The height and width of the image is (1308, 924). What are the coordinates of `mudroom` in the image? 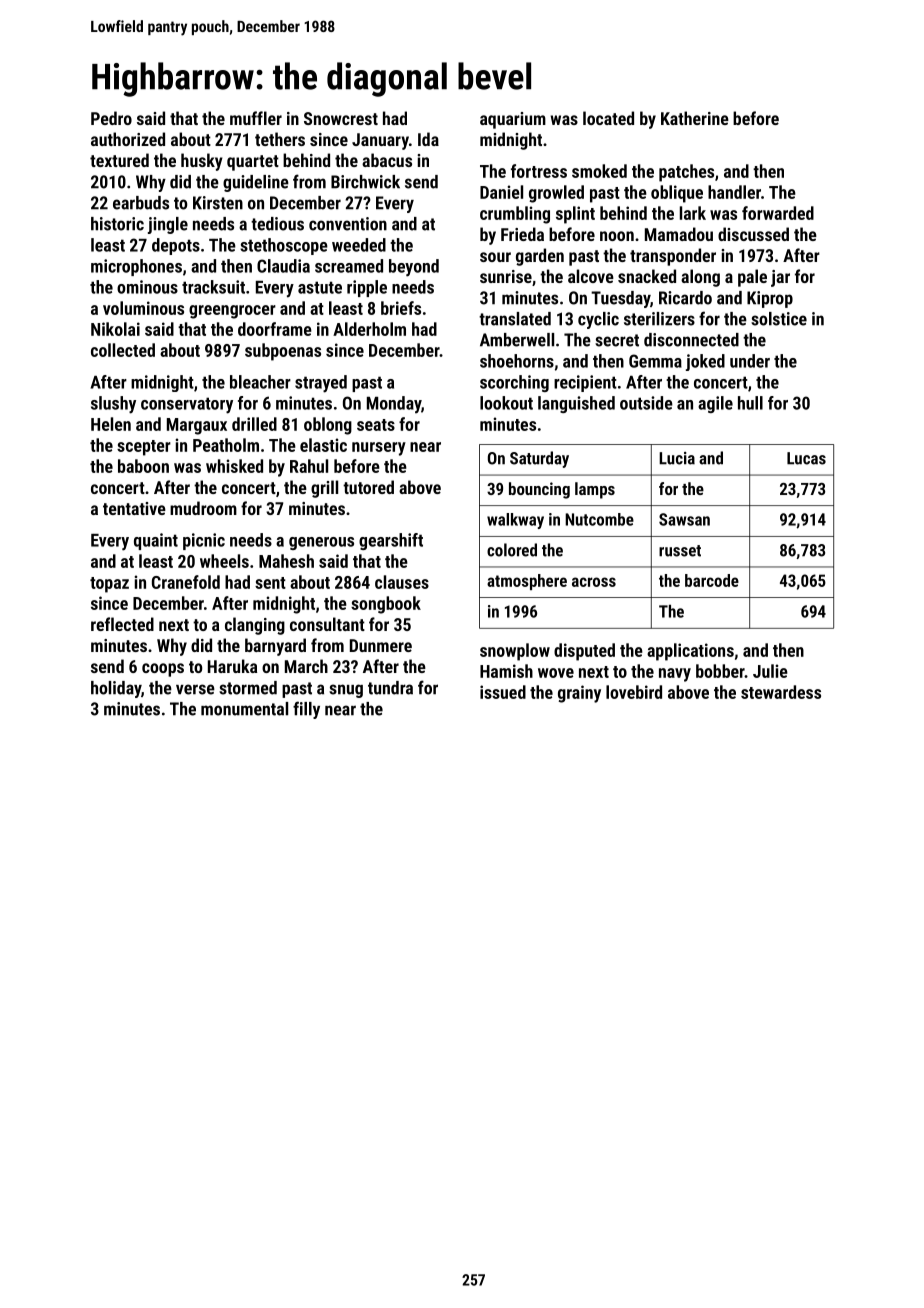 It's located at (203, 508).
